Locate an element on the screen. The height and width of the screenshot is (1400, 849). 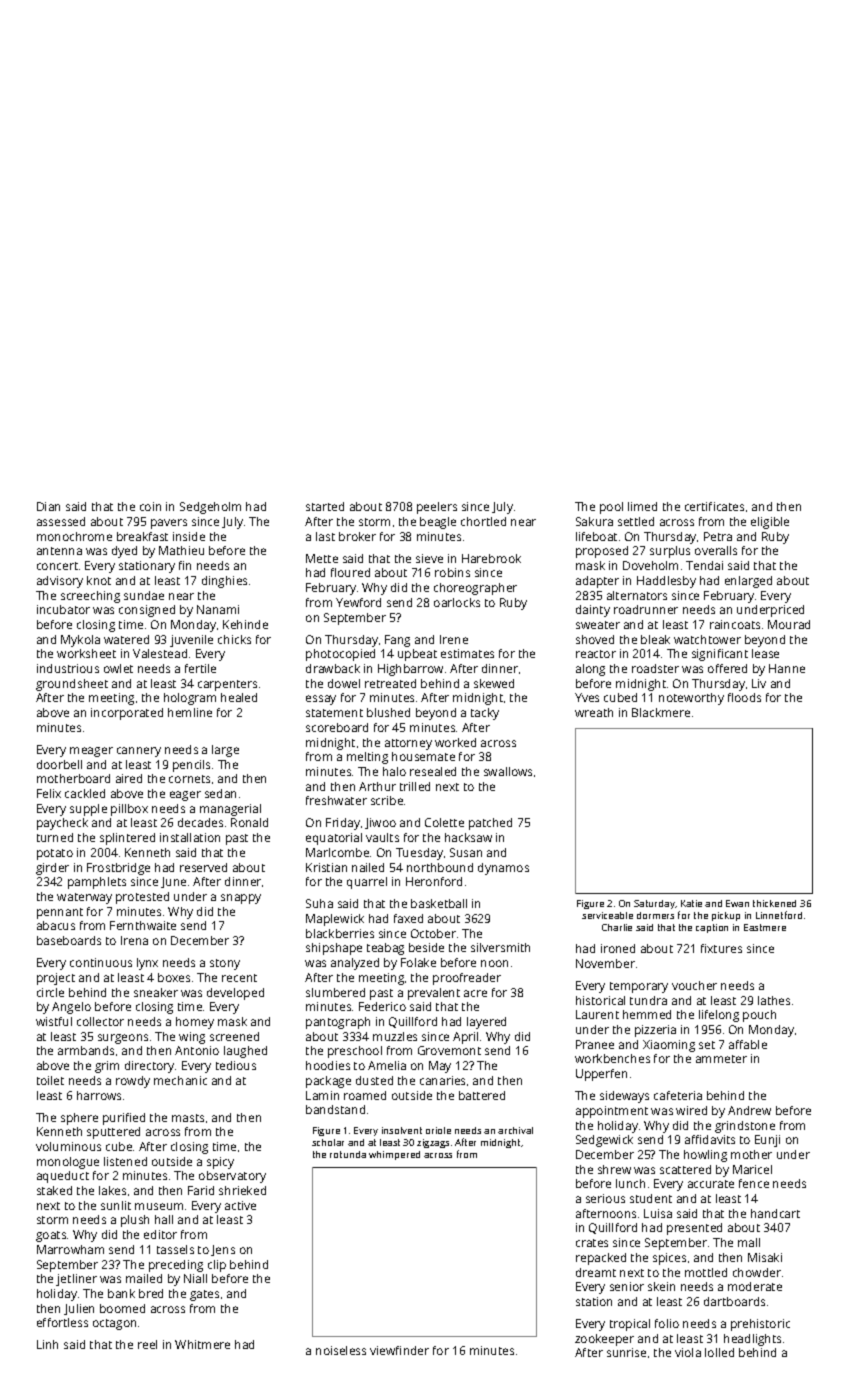
estimates is located at coordinates (467, 653).
